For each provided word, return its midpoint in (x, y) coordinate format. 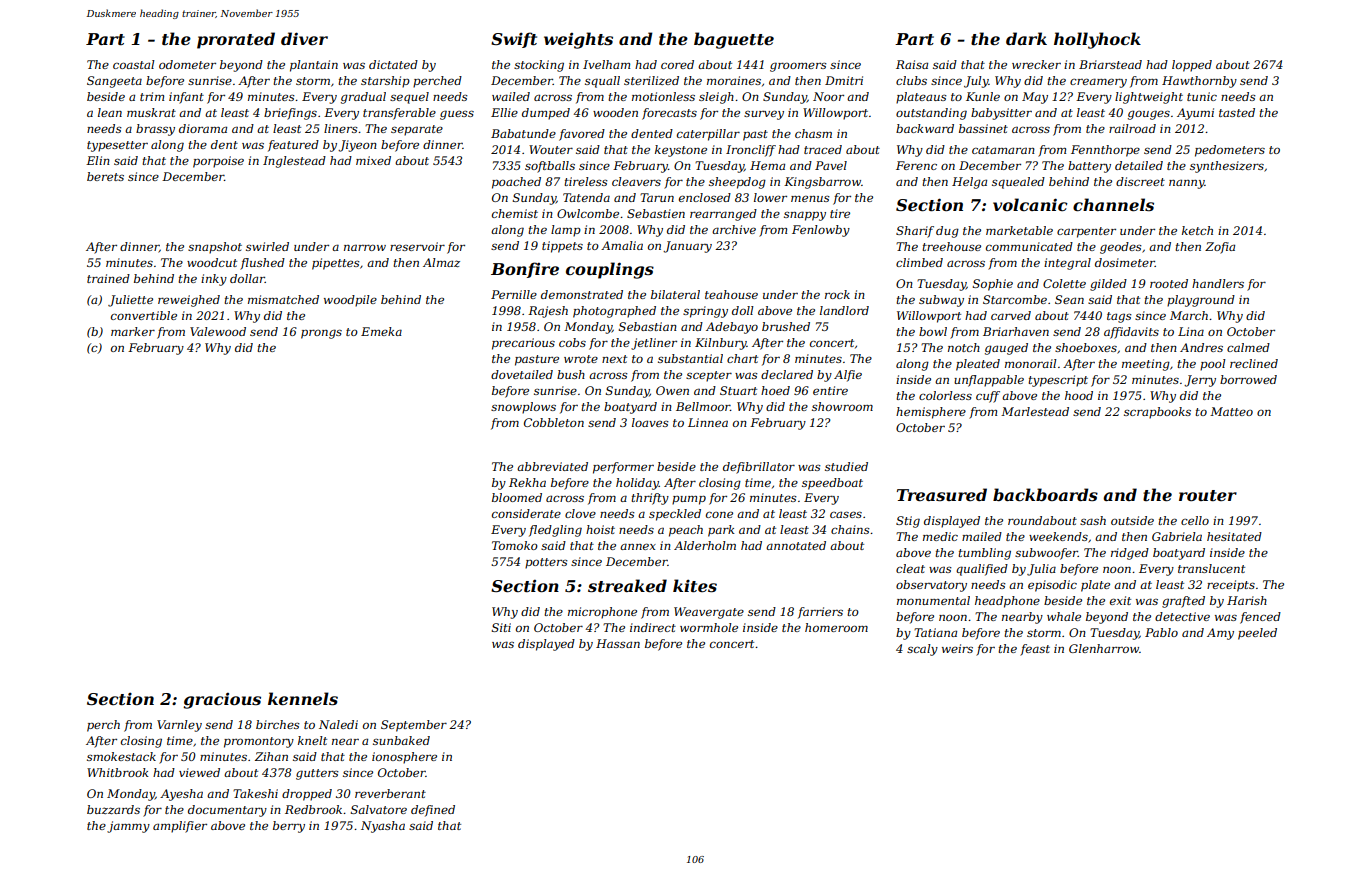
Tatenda (586, 197)
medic (940, 536)
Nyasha (383, 827)
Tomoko (515, 545)
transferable (399, 114)
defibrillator (759, 468)
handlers (1218, 283)
